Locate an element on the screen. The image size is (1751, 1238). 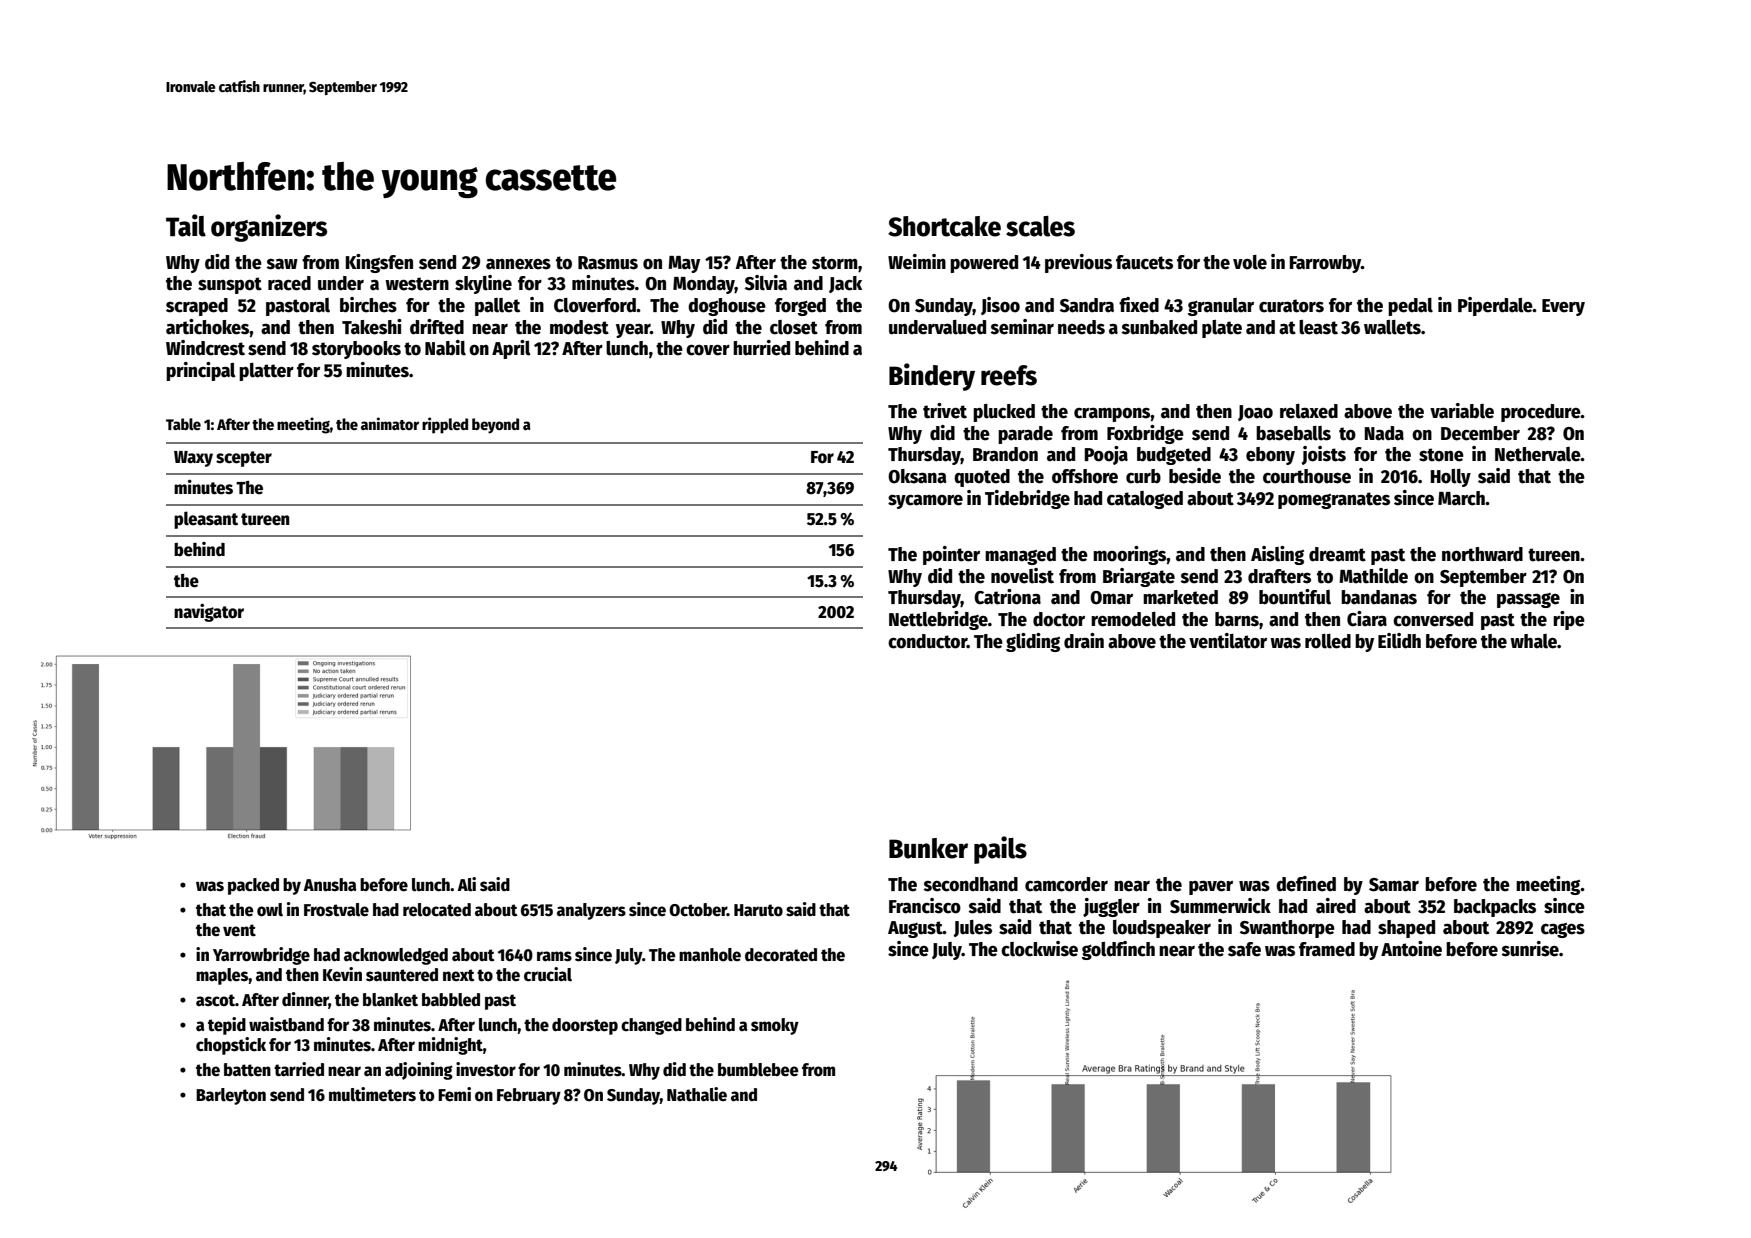
procedure is located at coordinates (1541, 413).
